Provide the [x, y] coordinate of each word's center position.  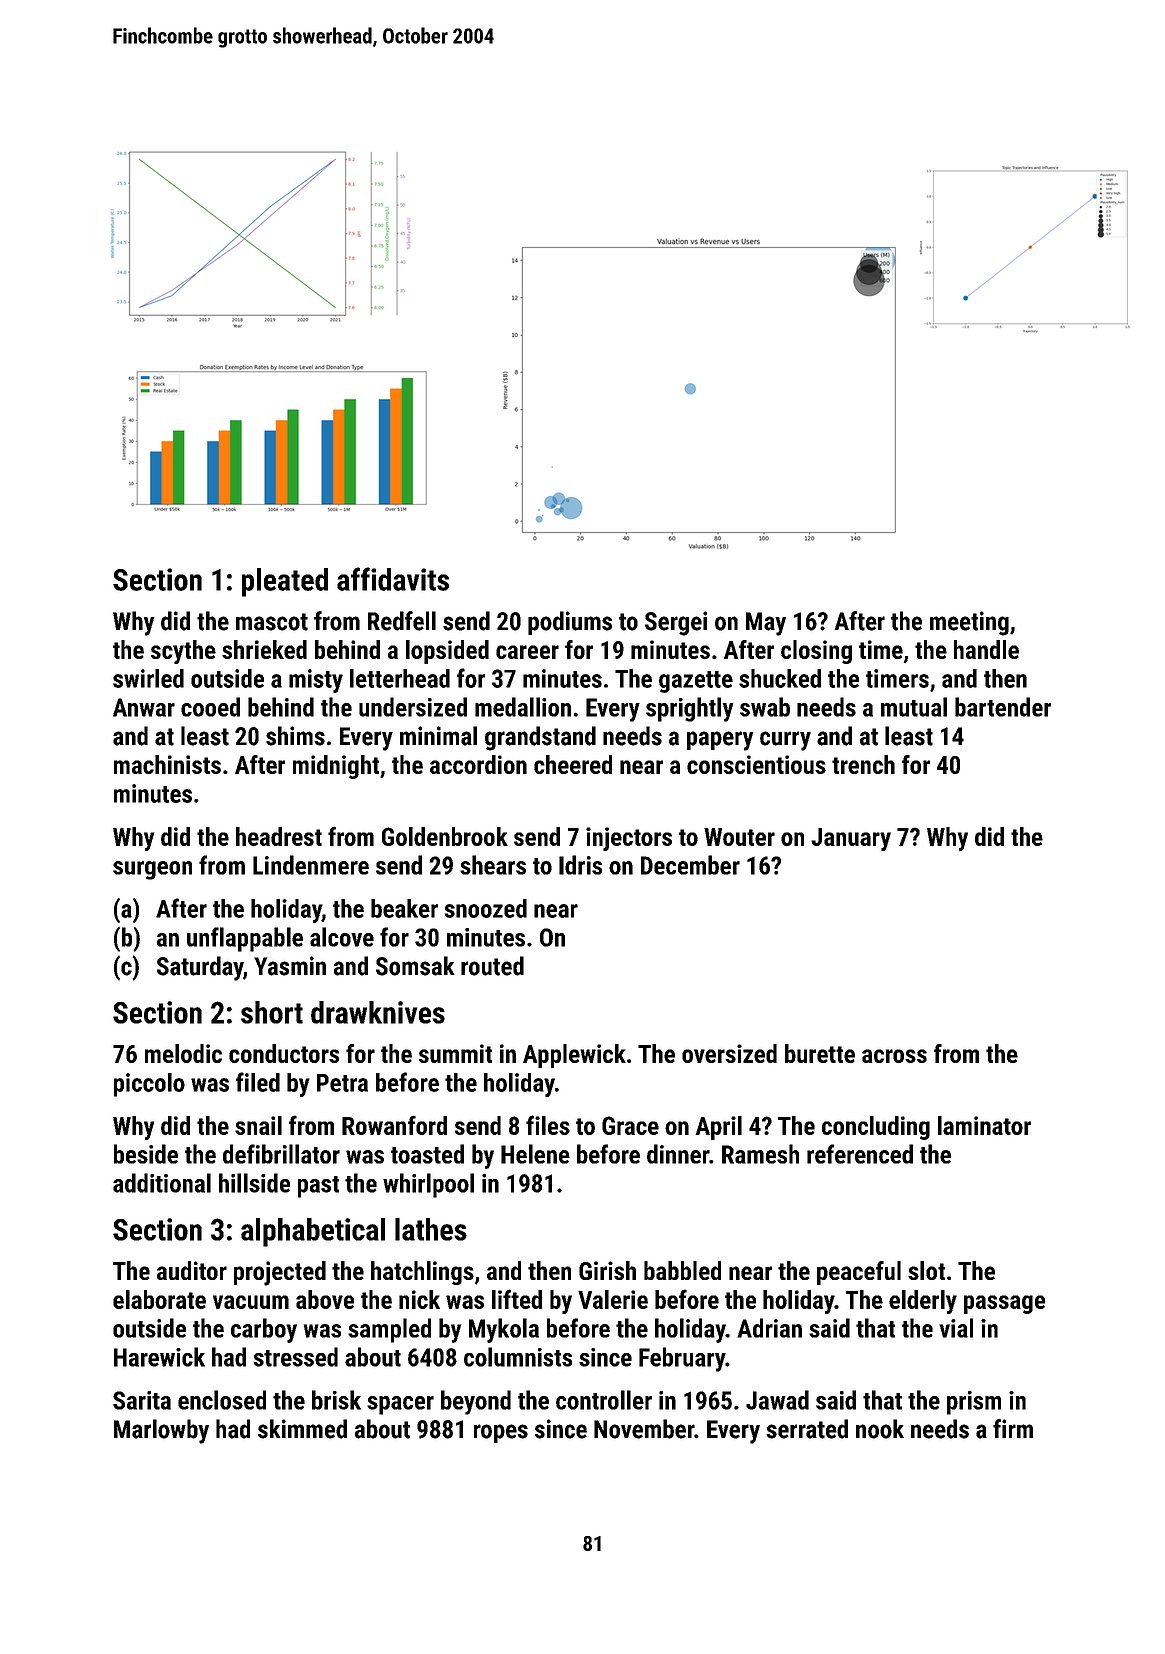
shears [493, 865]
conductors [284, 1053]
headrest [279, 836]
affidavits [393, 579]
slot [926, 1270]
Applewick [574, 1056]
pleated [285, 582]
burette [820, 1053]
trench [863, 764]
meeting [969, 623]
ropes [501, 1433]
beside [146, 1154]
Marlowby [161, 1431]
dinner [678, 1154]
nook [880, 1429]
